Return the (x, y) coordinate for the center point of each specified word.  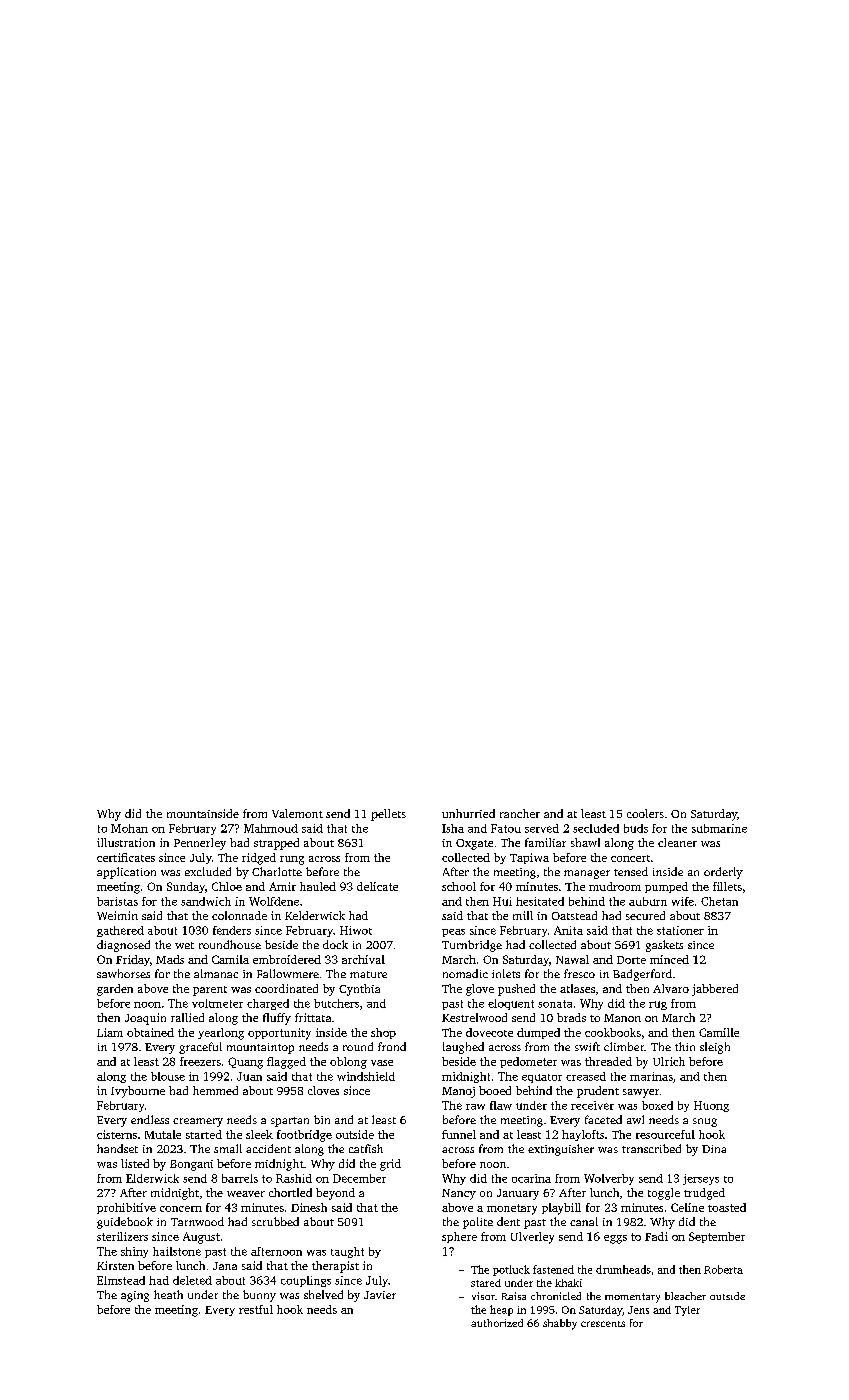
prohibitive (126, 1208)
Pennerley (200, 844)
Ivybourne (138, 1092)
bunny (259, 1296)
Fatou (506, 828)
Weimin (117, 915)
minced (669, 959)
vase (382, 1063)
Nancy (459, 1194)
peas (453, 933)
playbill (561, 1209)
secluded (596, 828)
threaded (608, 1061)
